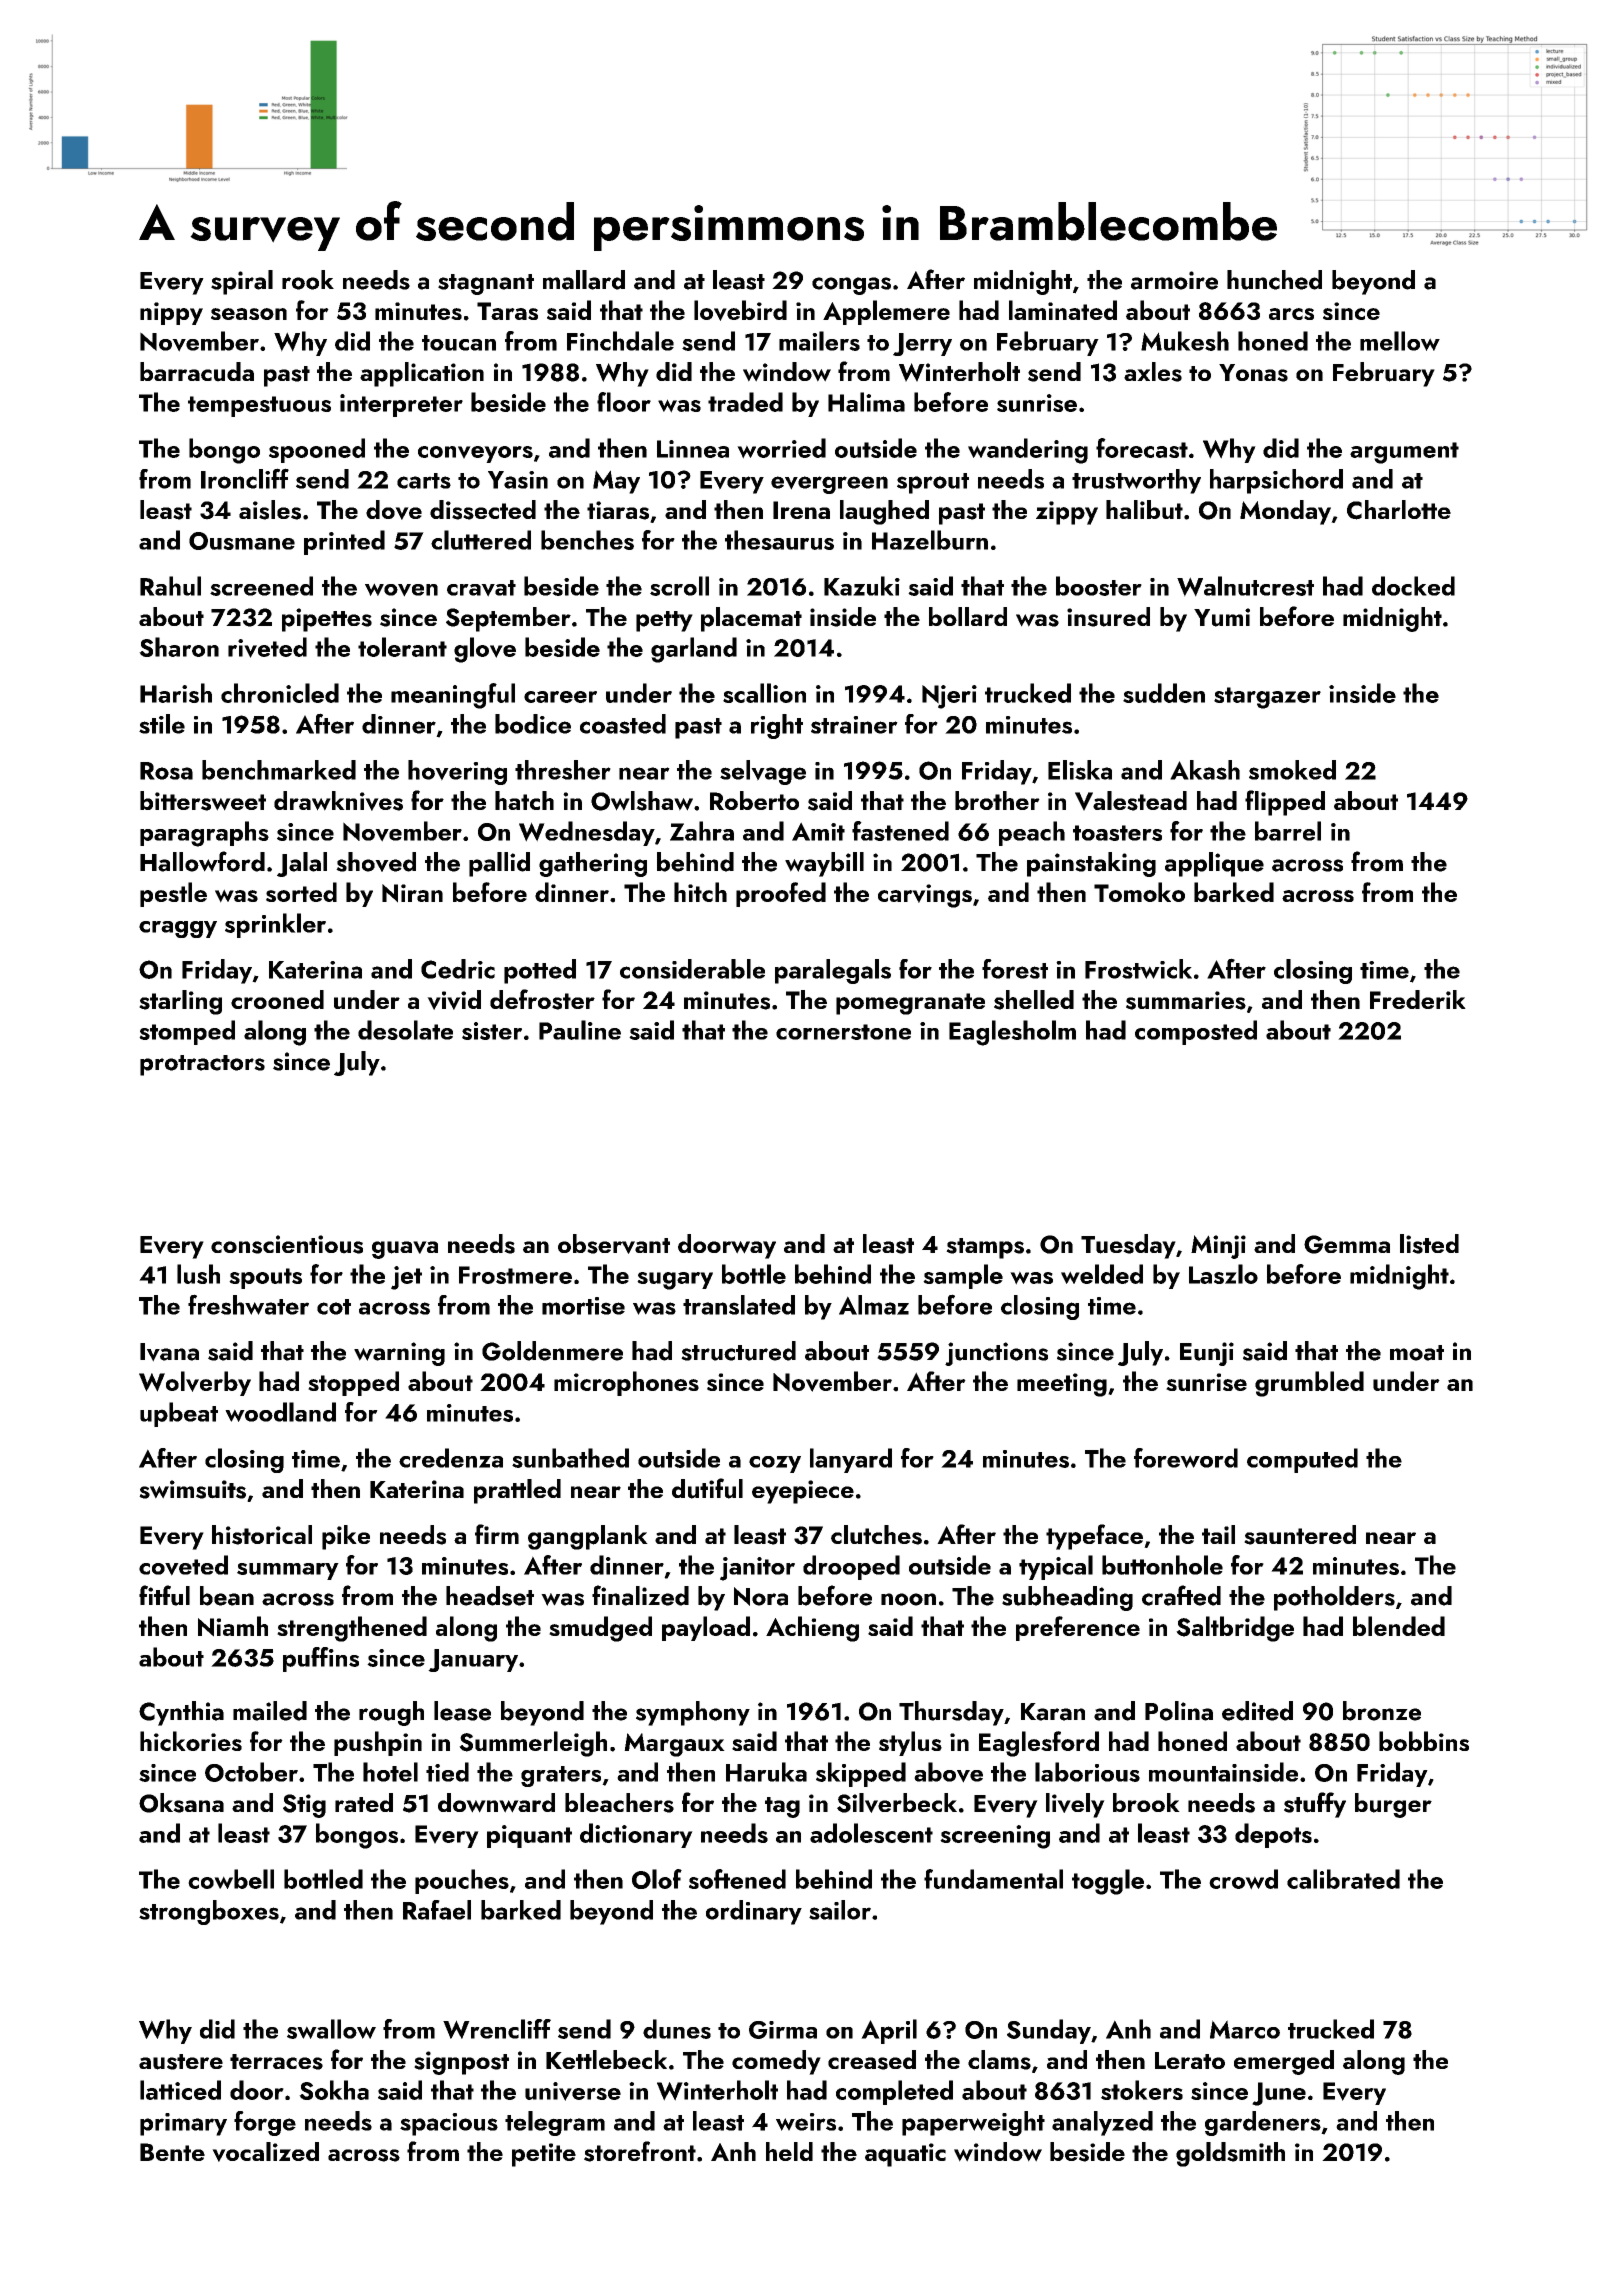  Describe the element at coordinates (584, 280) in the screenshot. I see `mallard` at that location.
